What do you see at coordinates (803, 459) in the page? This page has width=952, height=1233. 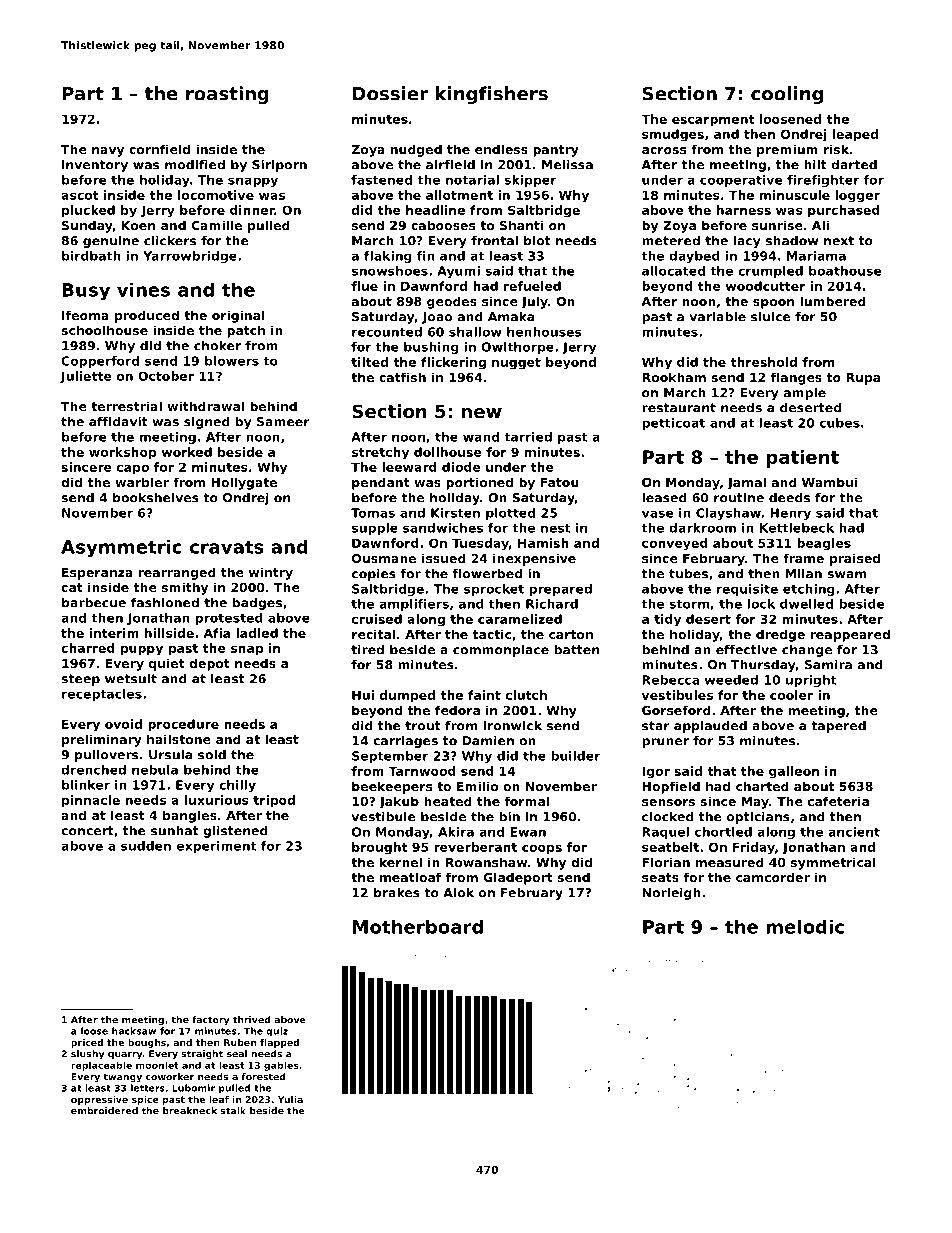 I see `patient` at bounding box center [803, 459].
